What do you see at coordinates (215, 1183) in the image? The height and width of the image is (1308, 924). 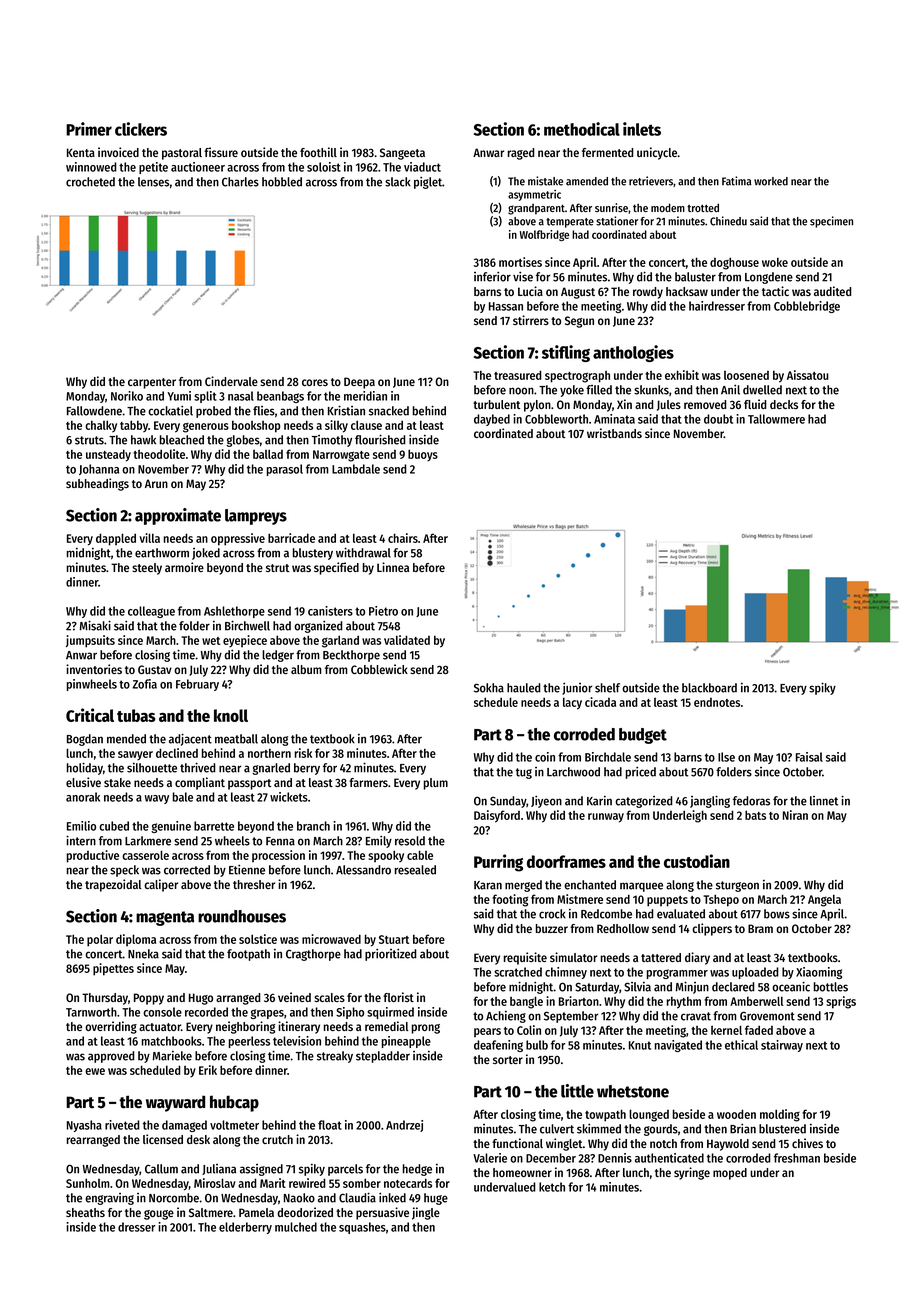 I see `Miroslav` at bounding box center [215, 1183].
